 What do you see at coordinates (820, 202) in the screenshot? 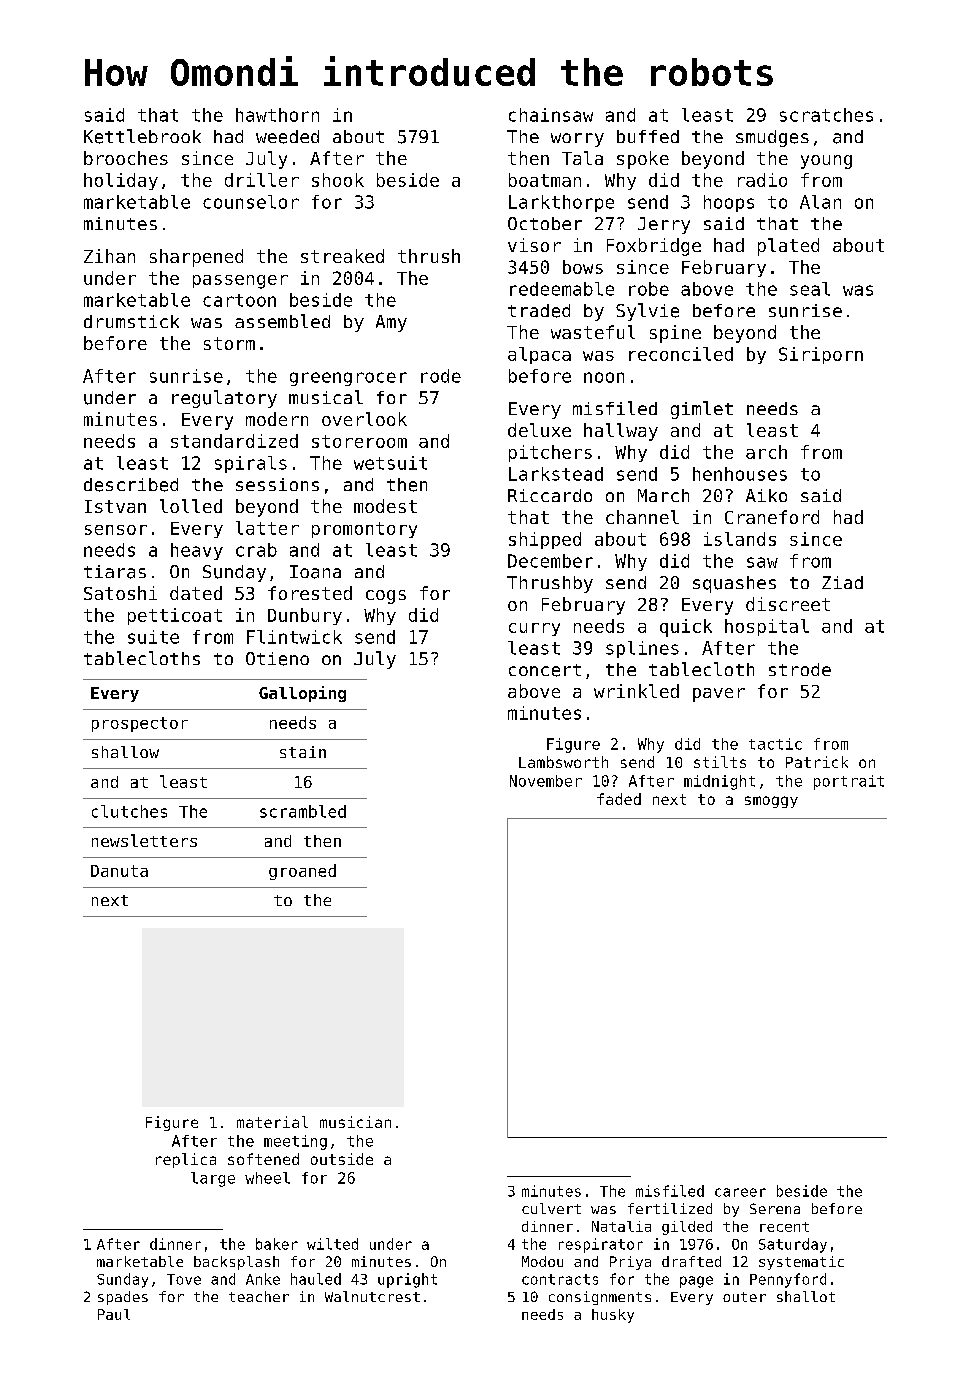
I see `Alan` at bounding box center [820, 202].
